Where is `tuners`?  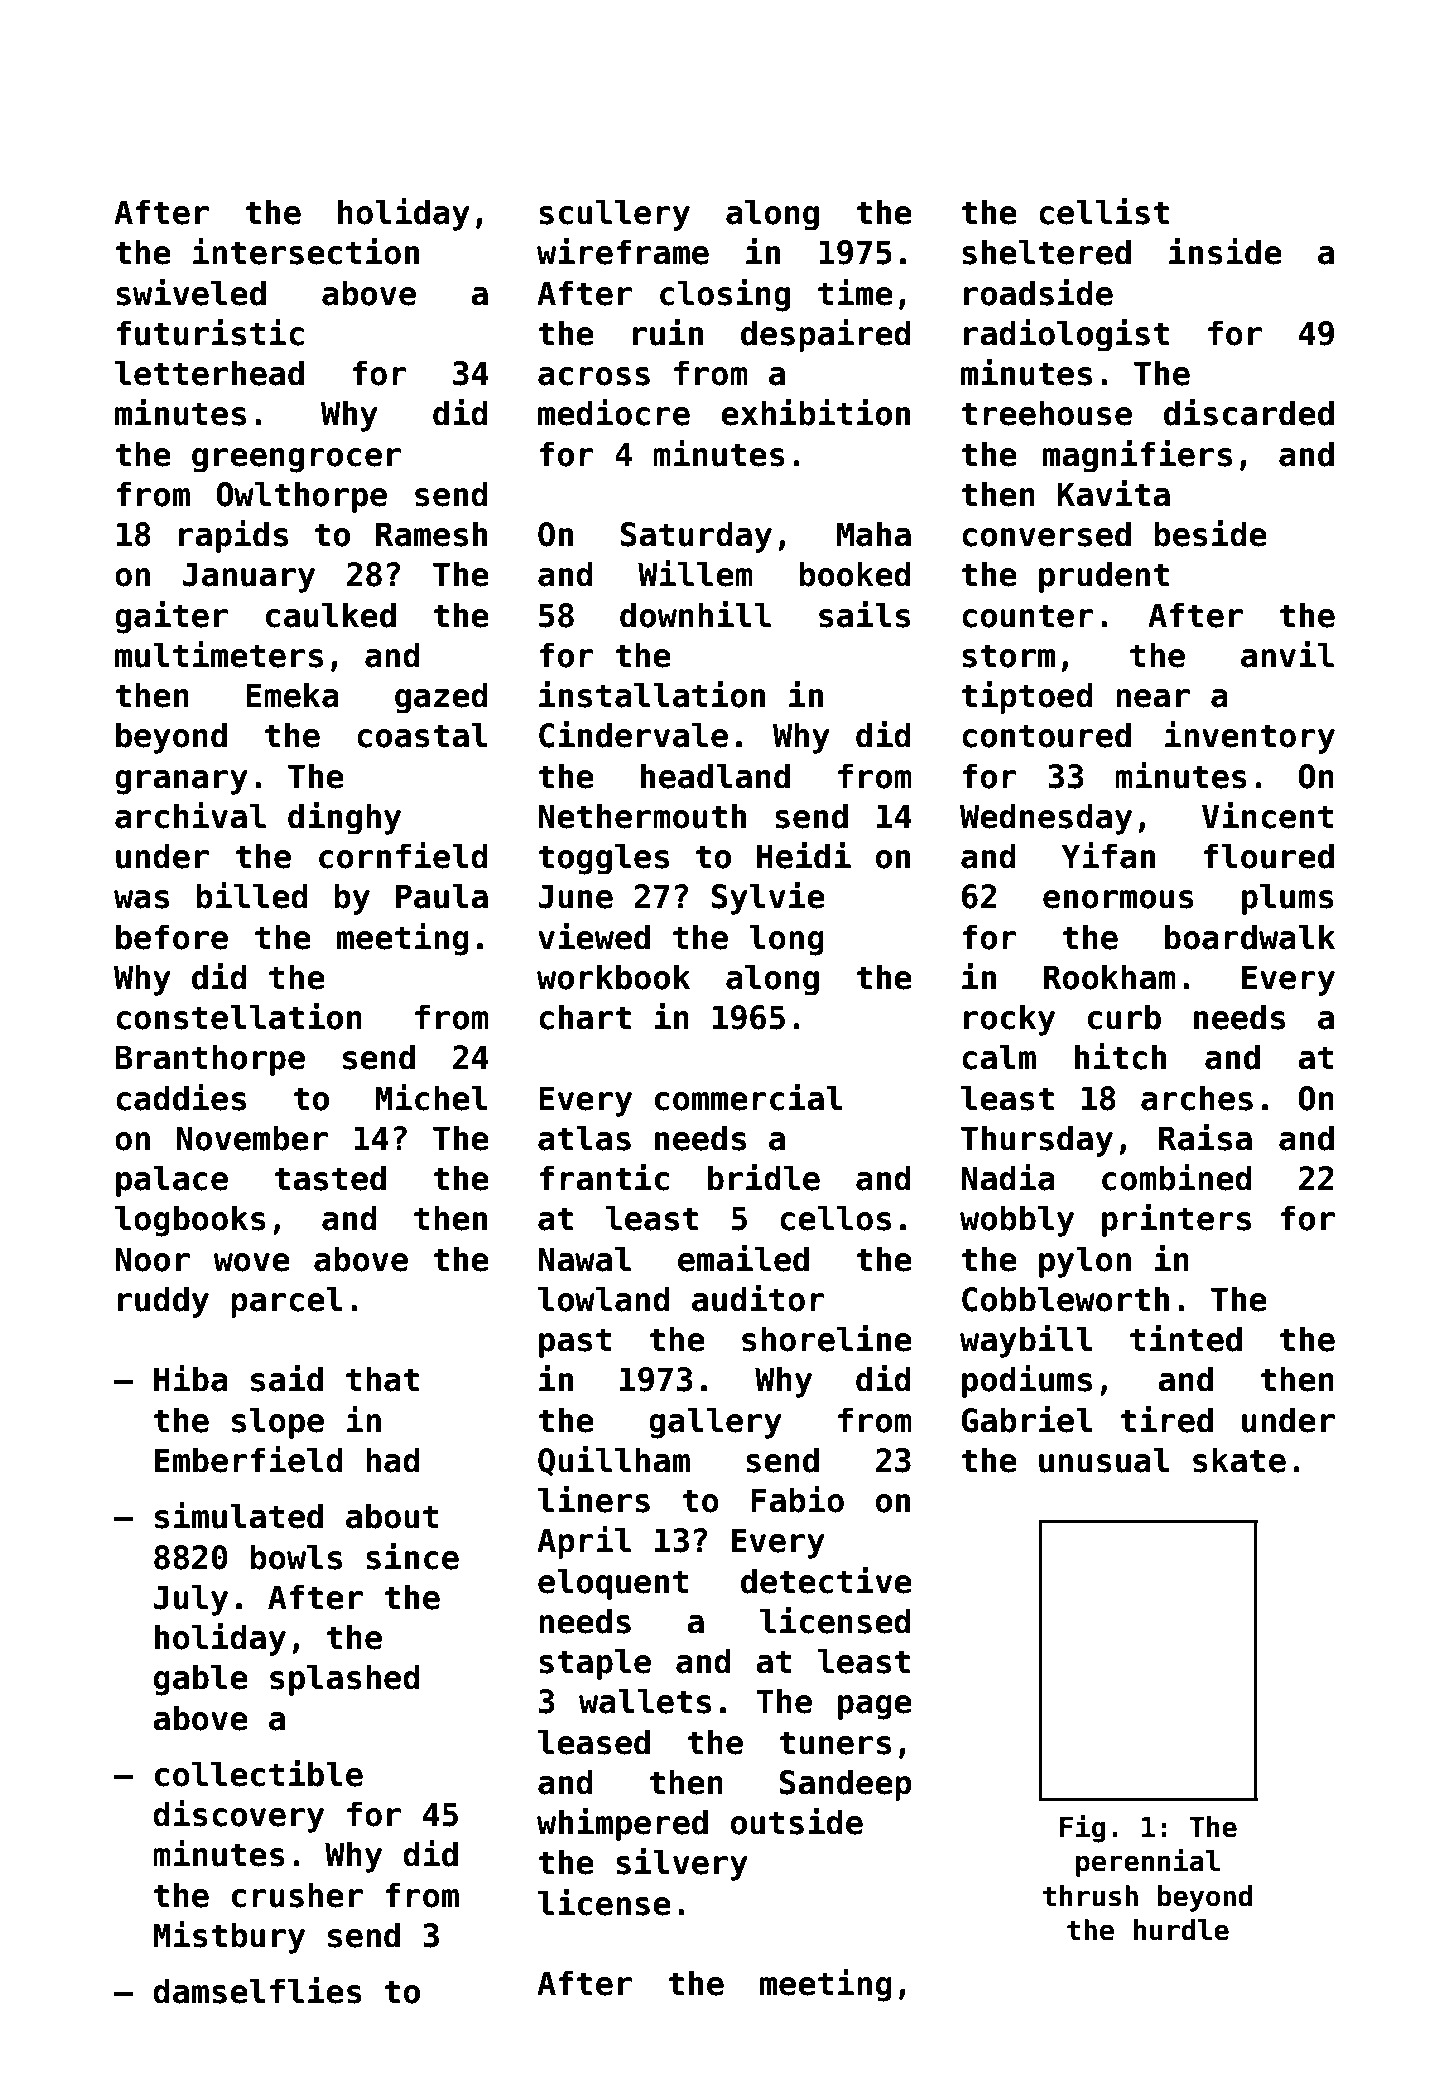
tuners is located at coordinates (835, 1743).
